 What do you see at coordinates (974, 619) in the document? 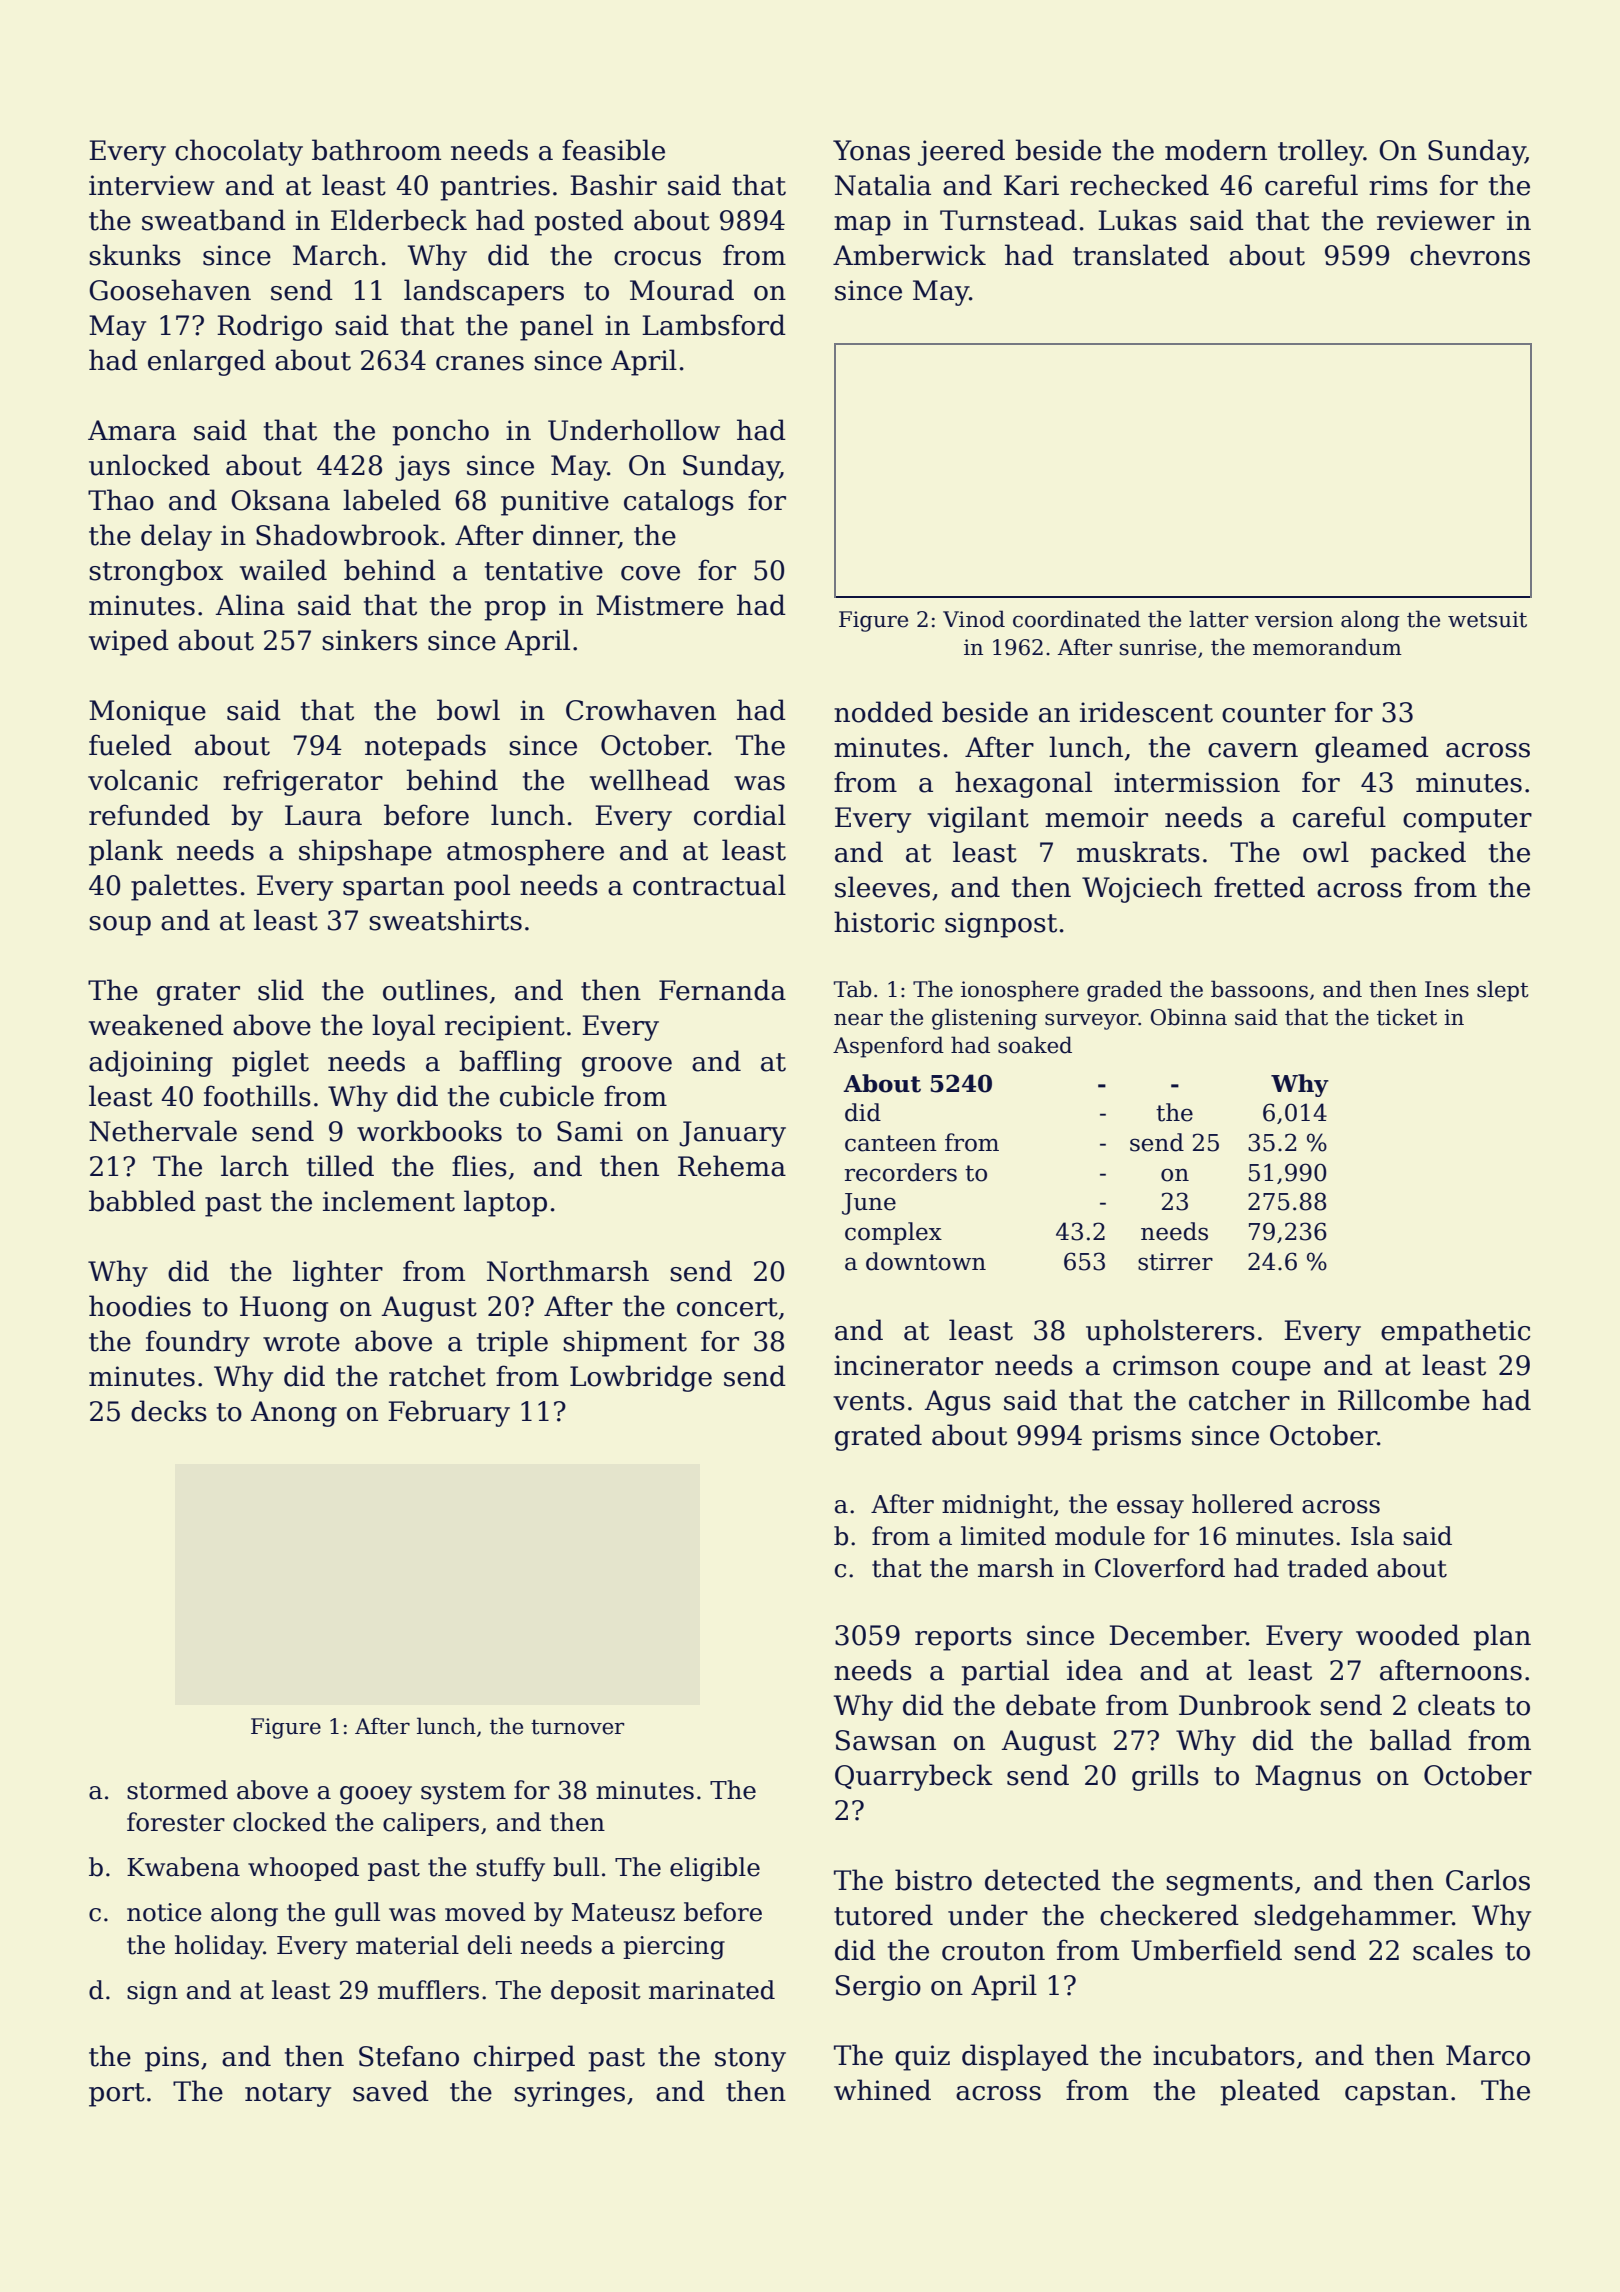
I see `Vinod` at bounding box center [974, 619].
